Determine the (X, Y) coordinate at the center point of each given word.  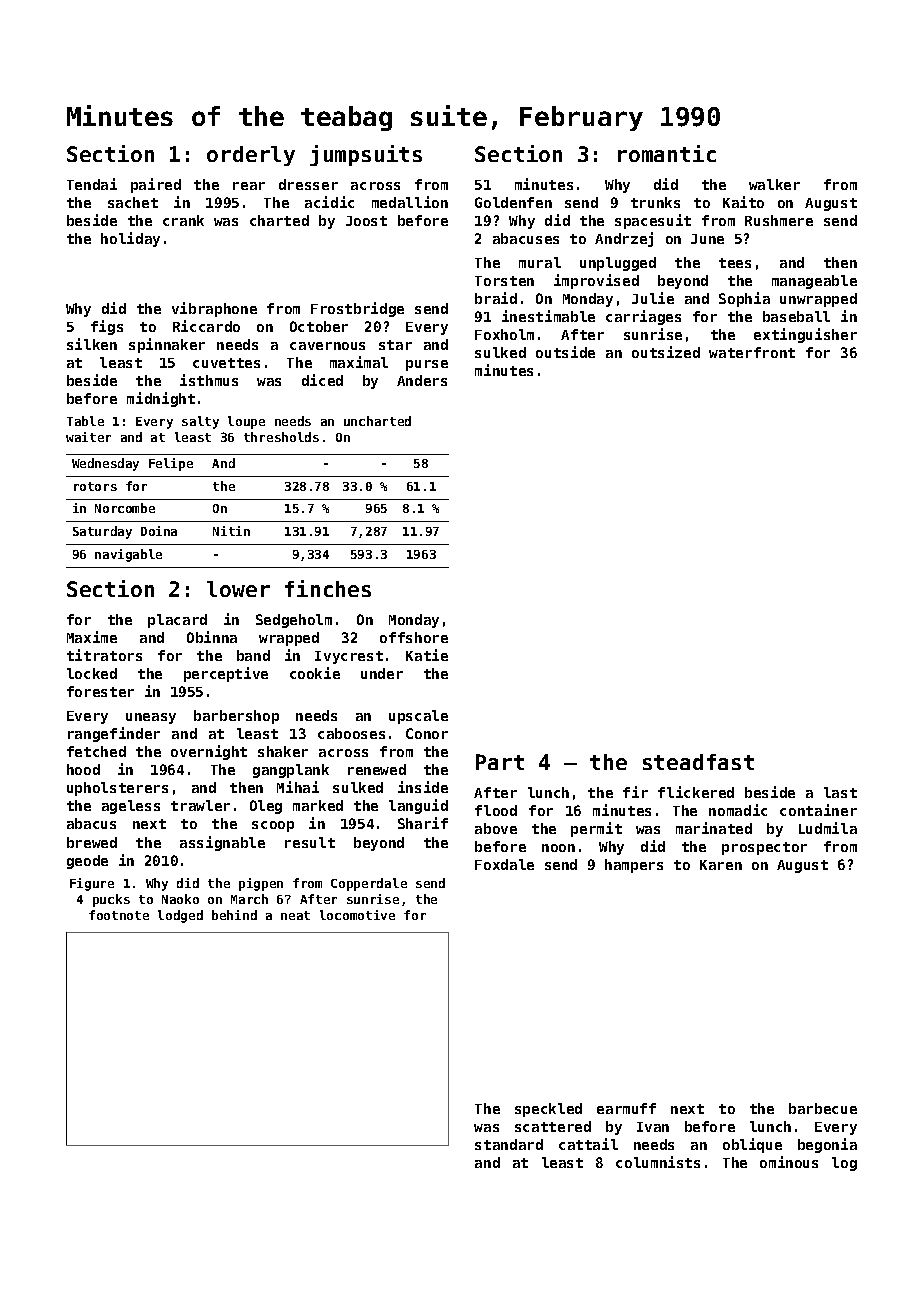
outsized (666, 352)
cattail (588, 1144)
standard (509, 1144)
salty (200, 422)
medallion (410, 202)
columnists (658, 1162)
